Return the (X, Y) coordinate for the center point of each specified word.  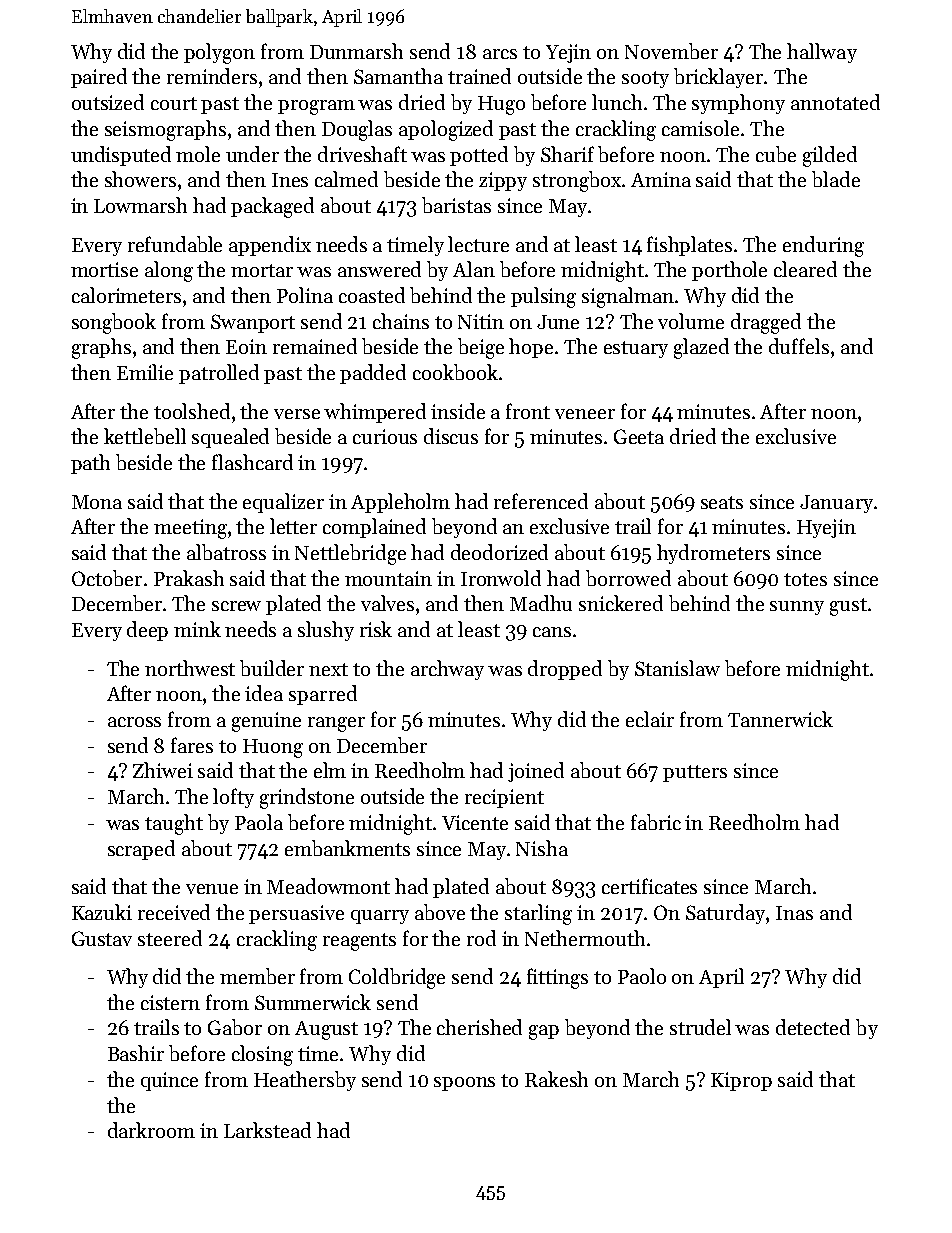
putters (695, 773)
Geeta (639, 436)
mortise (104, 269)
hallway (822, 53)
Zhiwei (163, 770)
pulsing (543, 297)
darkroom (151, 1130)
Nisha (542, 848)
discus (451, 436)
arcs (500, 54)
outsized (108, 102)
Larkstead (267, 1130)
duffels (799, 346)
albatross (226, 552)
